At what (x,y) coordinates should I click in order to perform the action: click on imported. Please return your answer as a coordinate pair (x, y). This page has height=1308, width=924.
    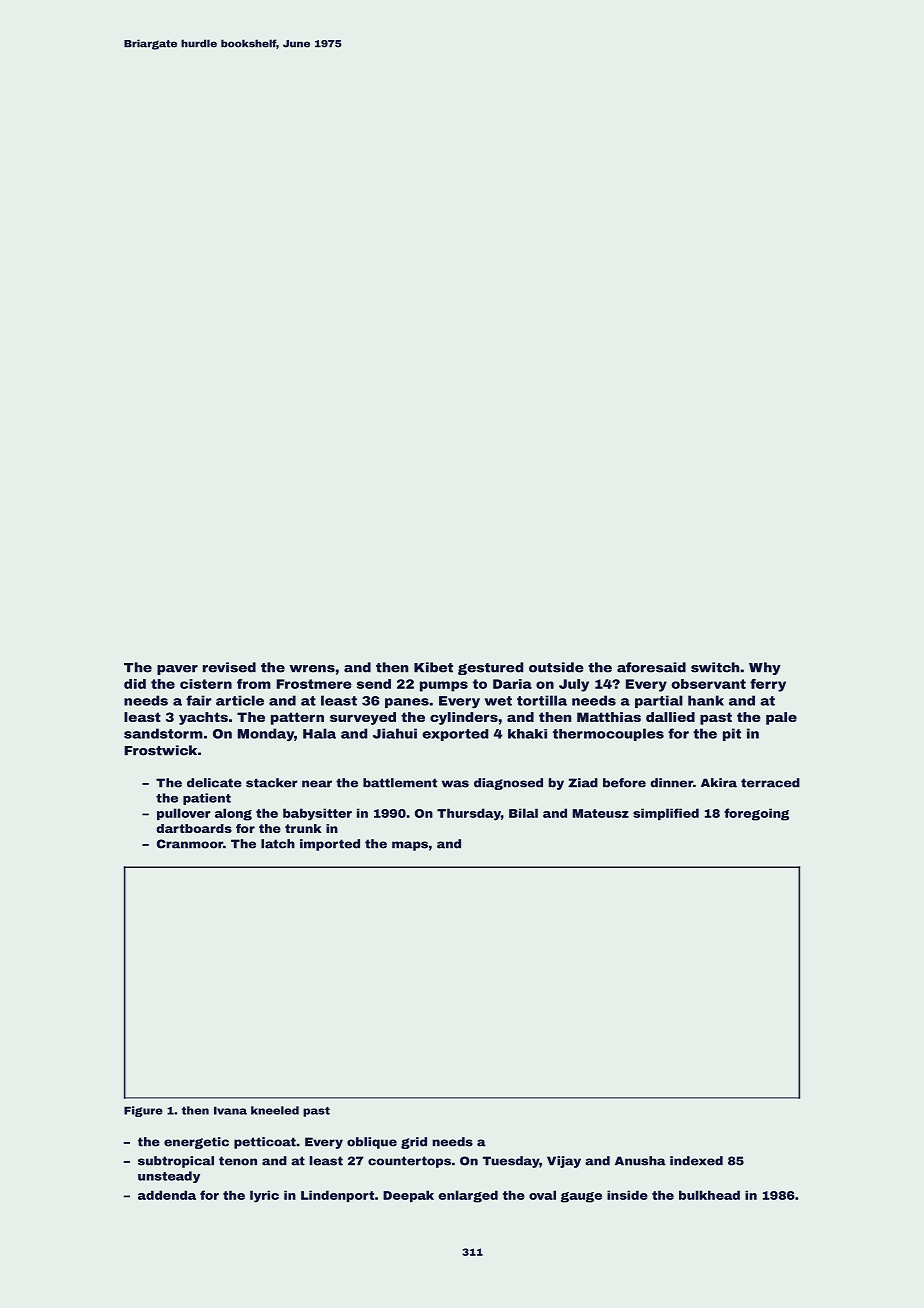
    Looking at the image, I should click on (330, 845).
